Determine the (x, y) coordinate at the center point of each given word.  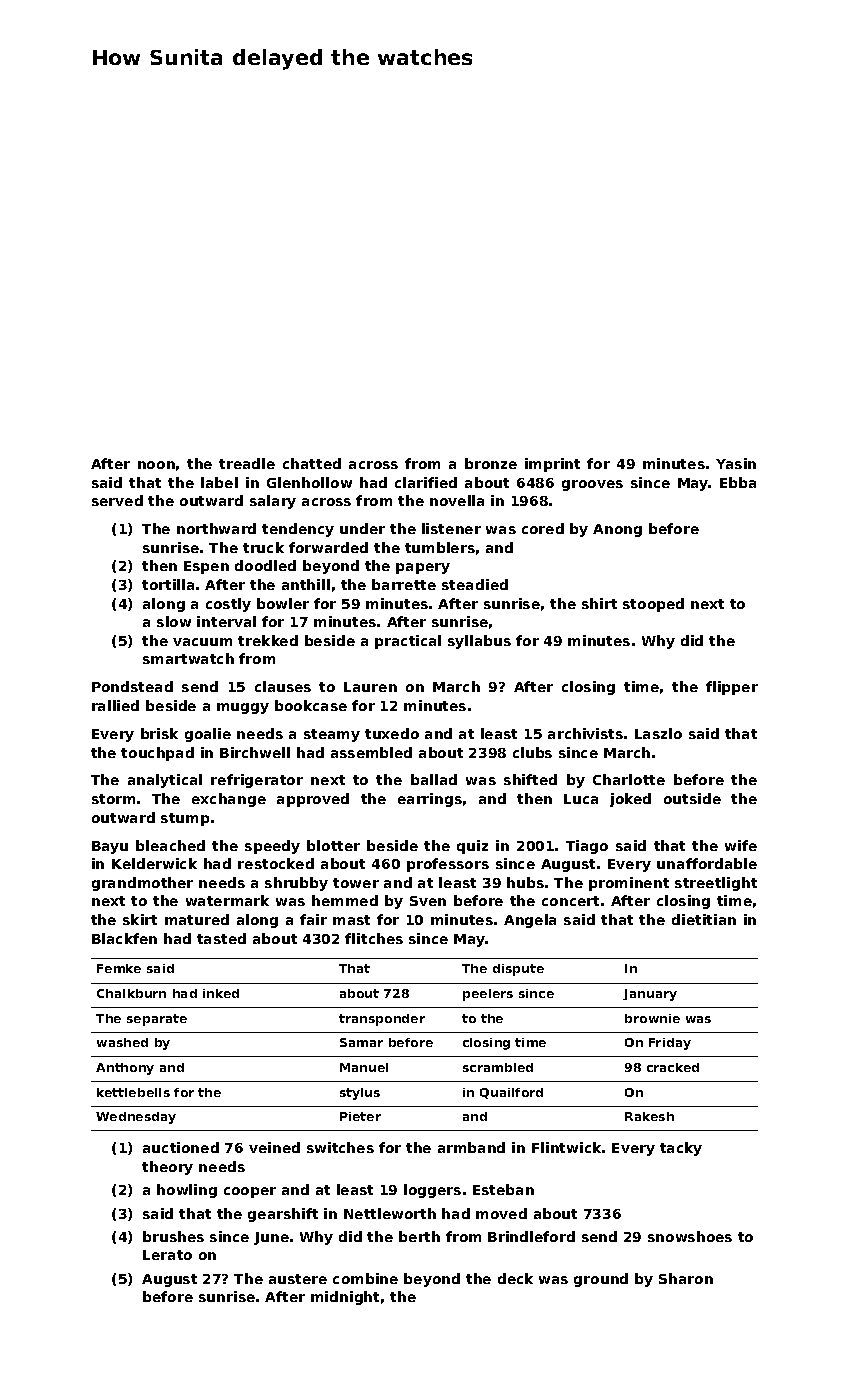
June (271, 1238)
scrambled (498, 1067)
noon (156, 465)
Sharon (686, 1278)
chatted (312, 463)
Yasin (736, 463)
